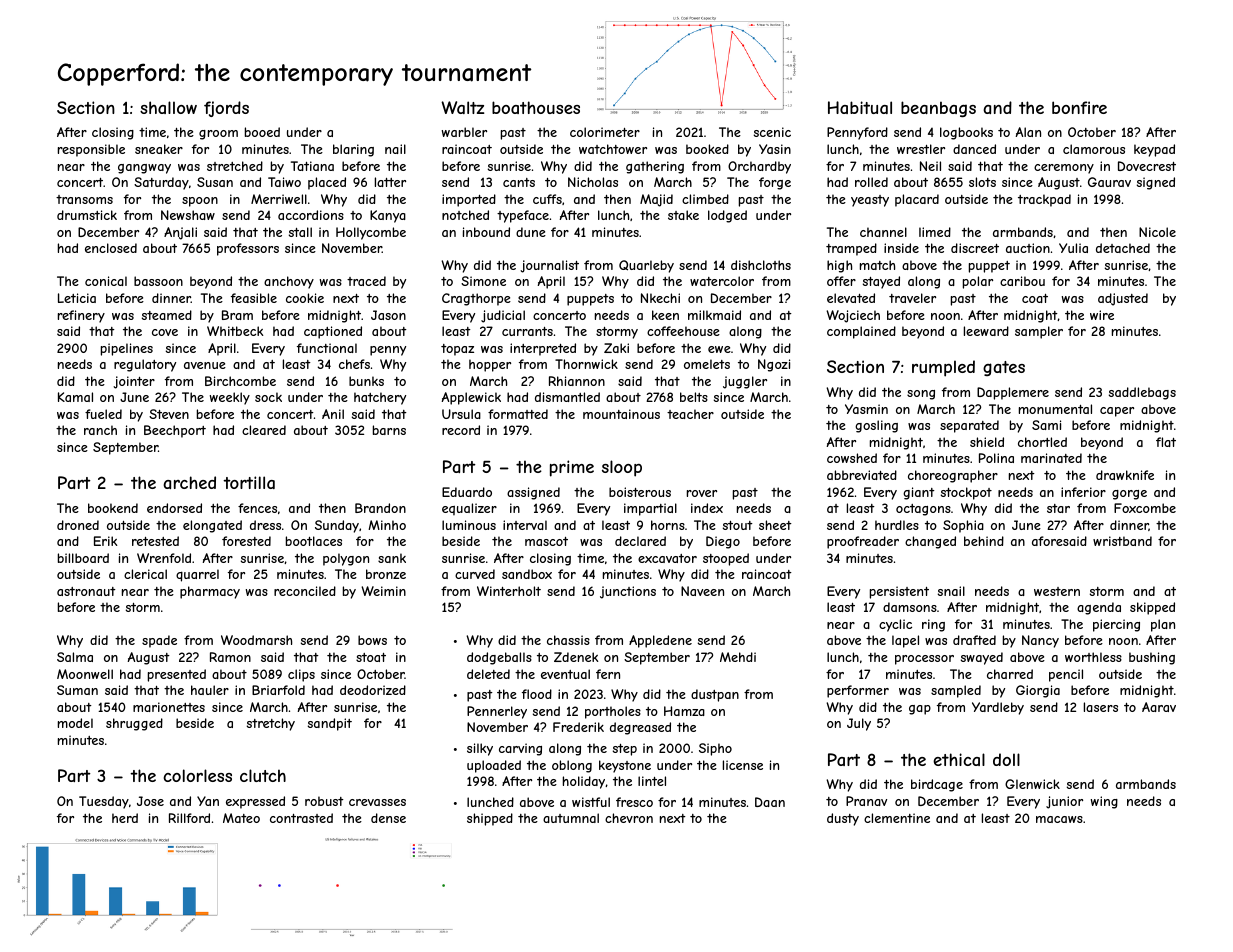  I want to click on bushing, so click(1152, 658).
